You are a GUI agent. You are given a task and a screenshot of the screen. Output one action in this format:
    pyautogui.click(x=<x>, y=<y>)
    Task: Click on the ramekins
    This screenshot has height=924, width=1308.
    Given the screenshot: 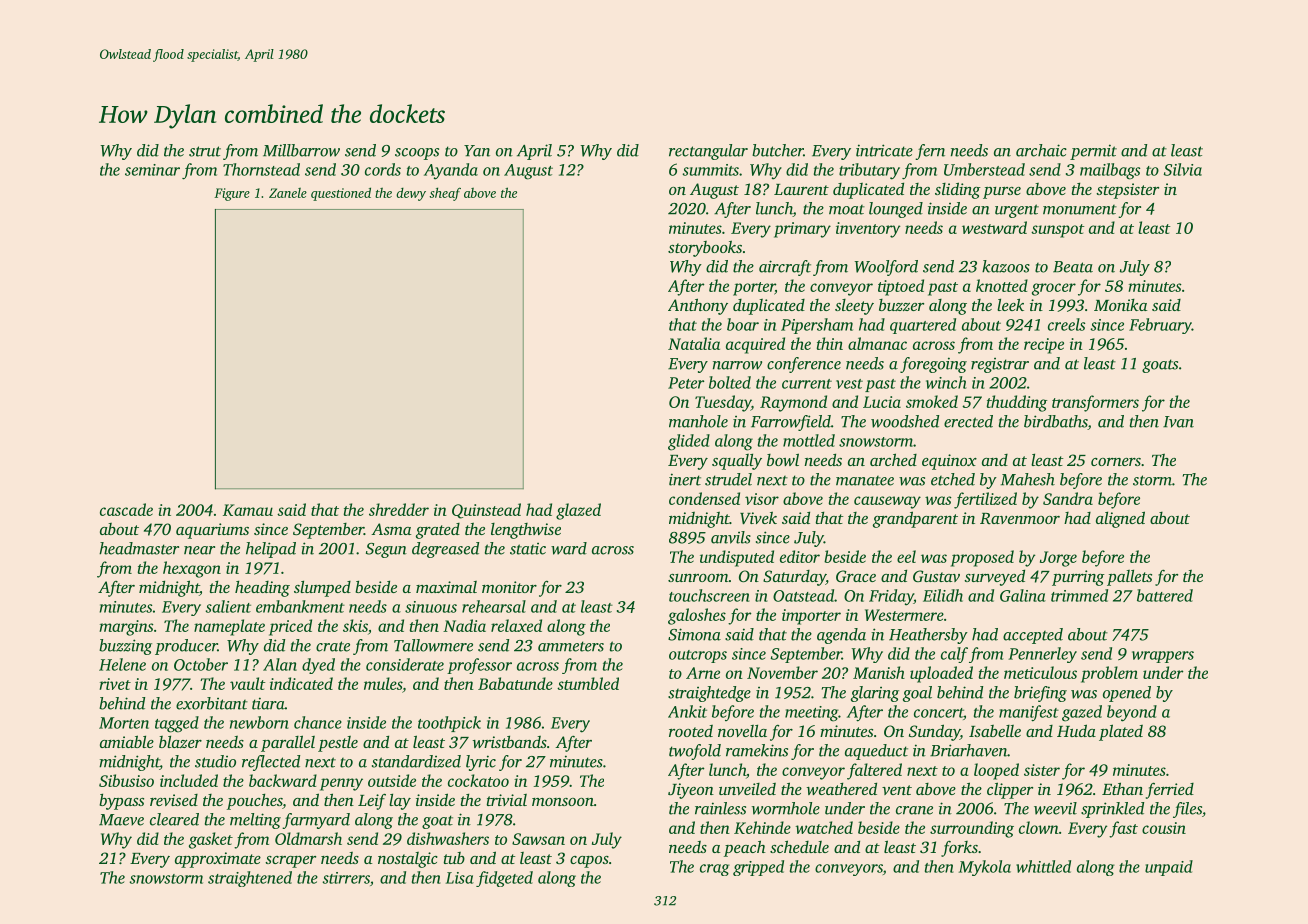 What is the action you would take?
    pyautogui.click(x=757, y=750)
